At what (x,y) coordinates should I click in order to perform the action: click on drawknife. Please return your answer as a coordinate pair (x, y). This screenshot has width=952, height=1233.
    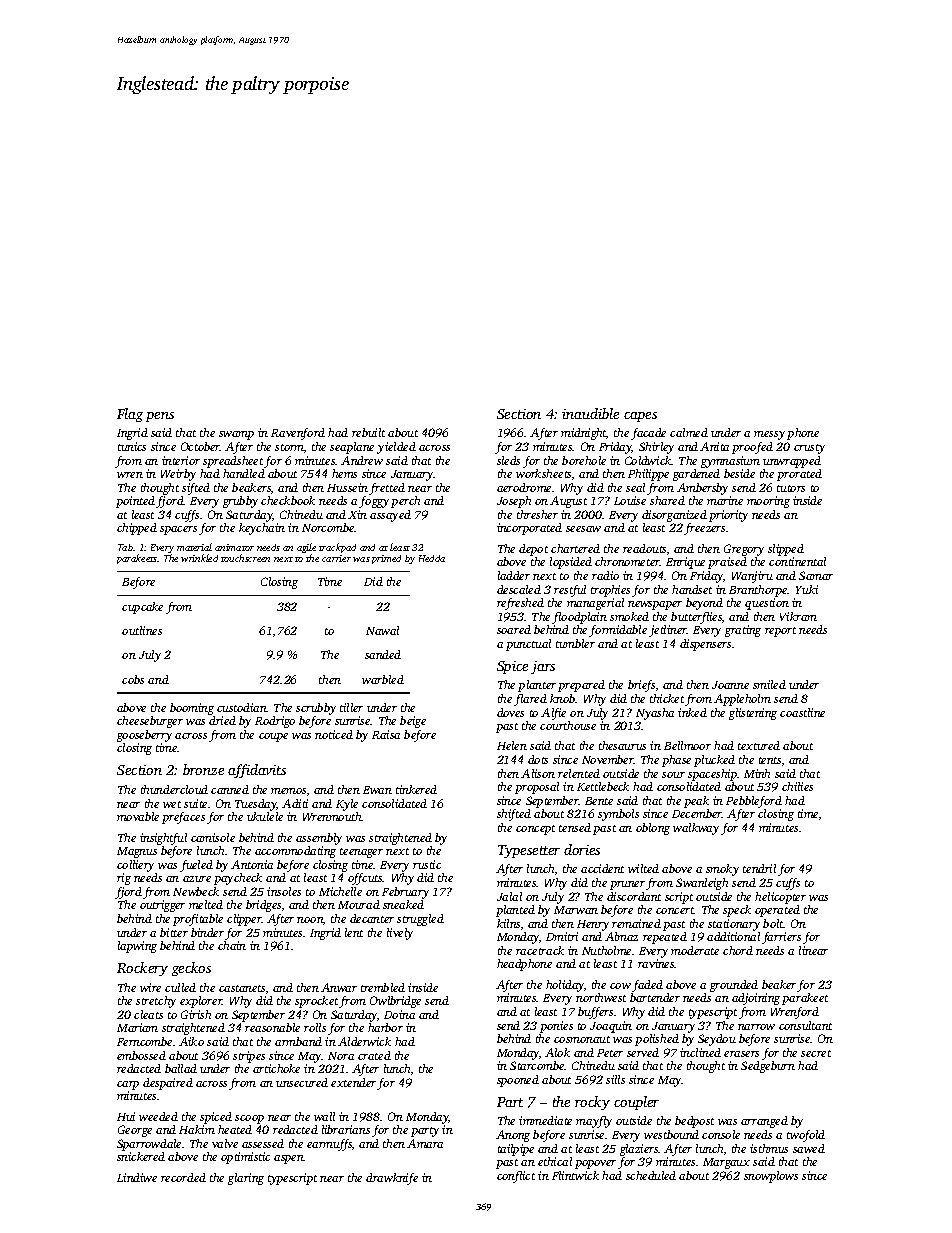
    Looking at the image, I should click on (392, 1179).
